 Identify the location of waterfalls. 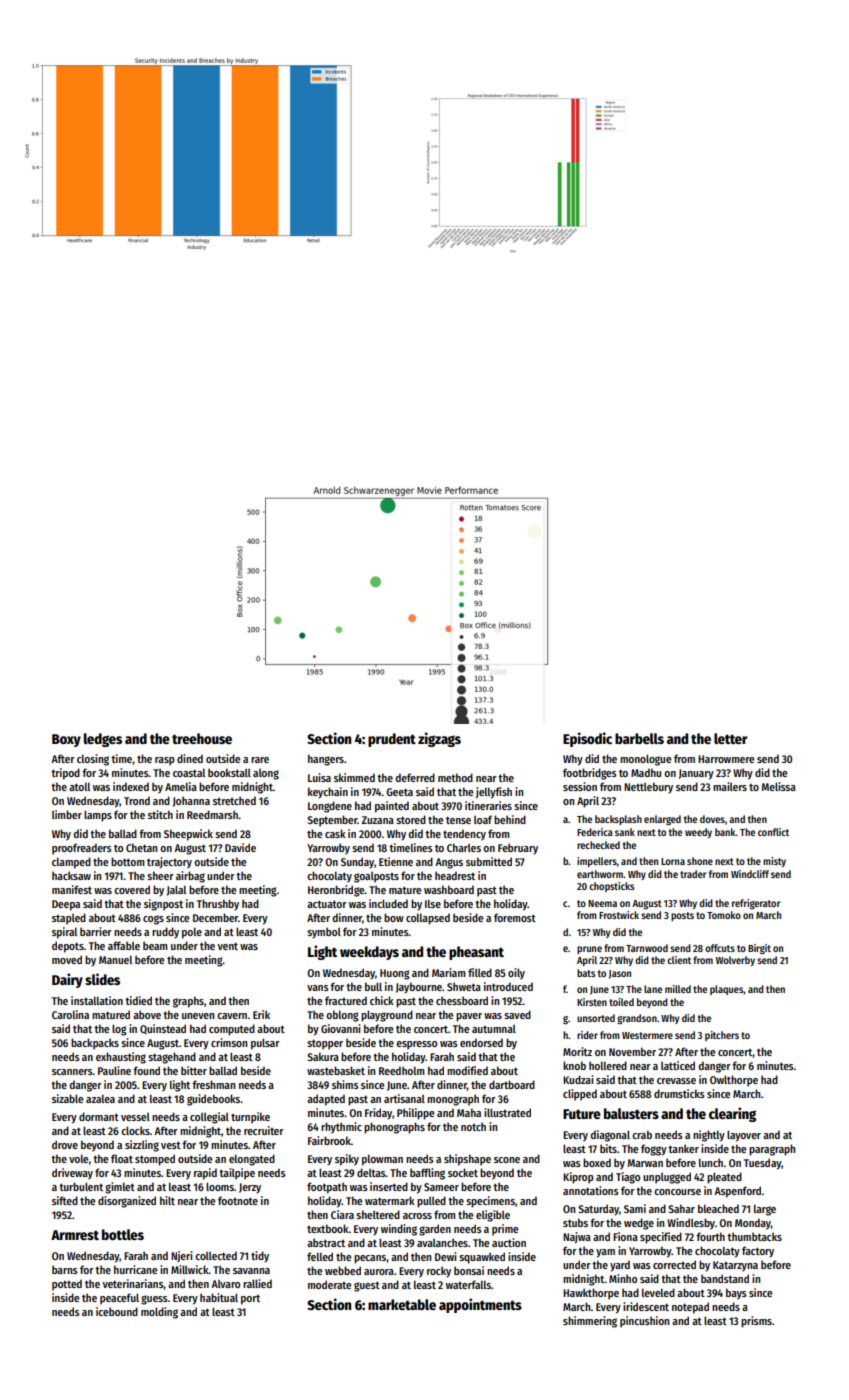
(468, 1284).
